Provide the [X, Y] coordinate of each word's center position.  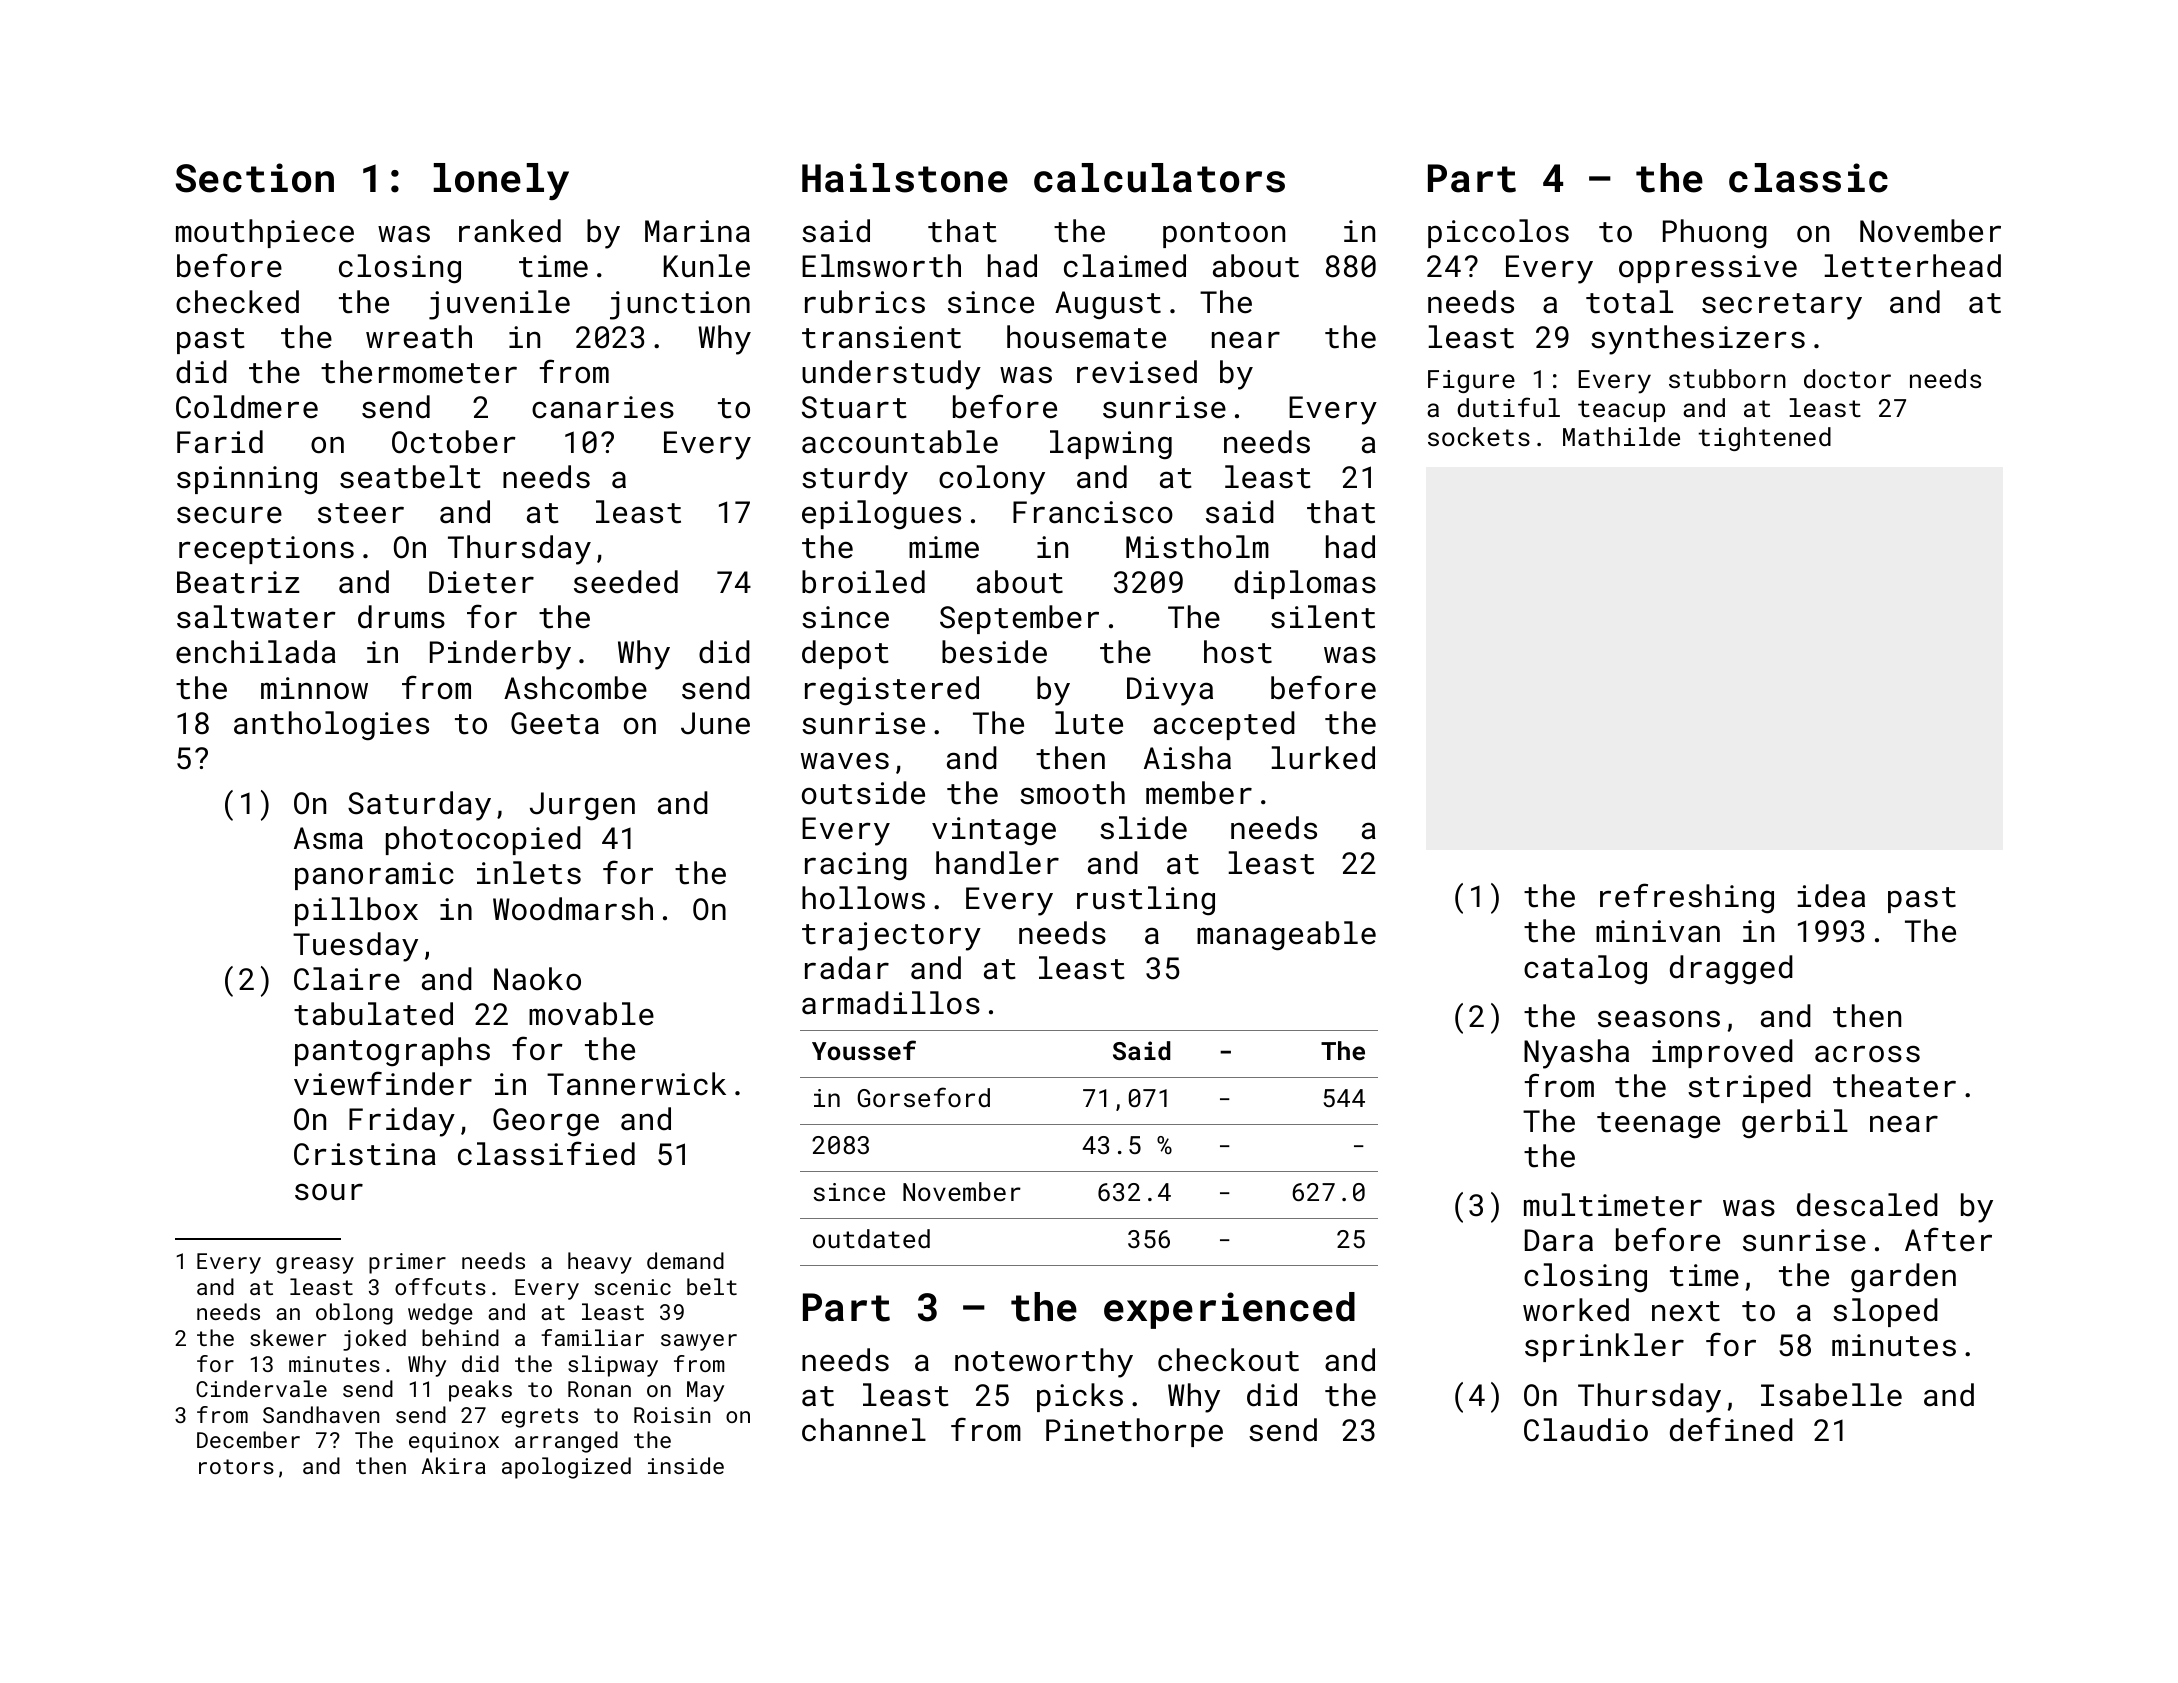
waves [845, 761]
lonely [501, 181]
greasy [315, 1265]
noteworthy [1044, 1363]
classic [1808, 178]
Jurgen [582, 806]
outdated [871, 1238]
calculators [1159, 178]
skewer [288, 1337]
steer [361, 513]
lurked [1323, 758]
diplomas [1305, 584]
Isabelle [1831, 1395]
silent [1323, 617]
